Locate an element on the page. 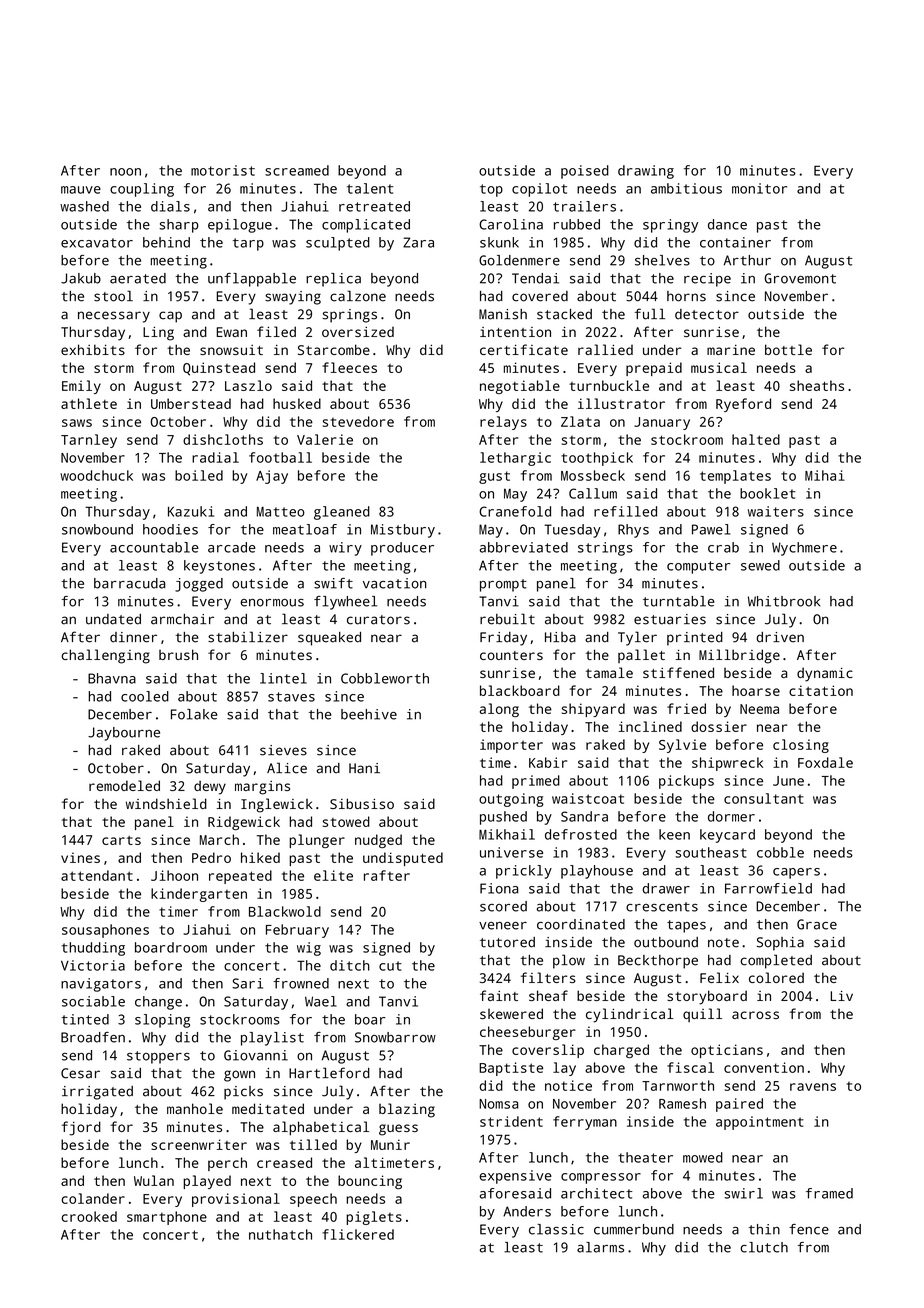  sheaths is located at coordinates (817, 385).
